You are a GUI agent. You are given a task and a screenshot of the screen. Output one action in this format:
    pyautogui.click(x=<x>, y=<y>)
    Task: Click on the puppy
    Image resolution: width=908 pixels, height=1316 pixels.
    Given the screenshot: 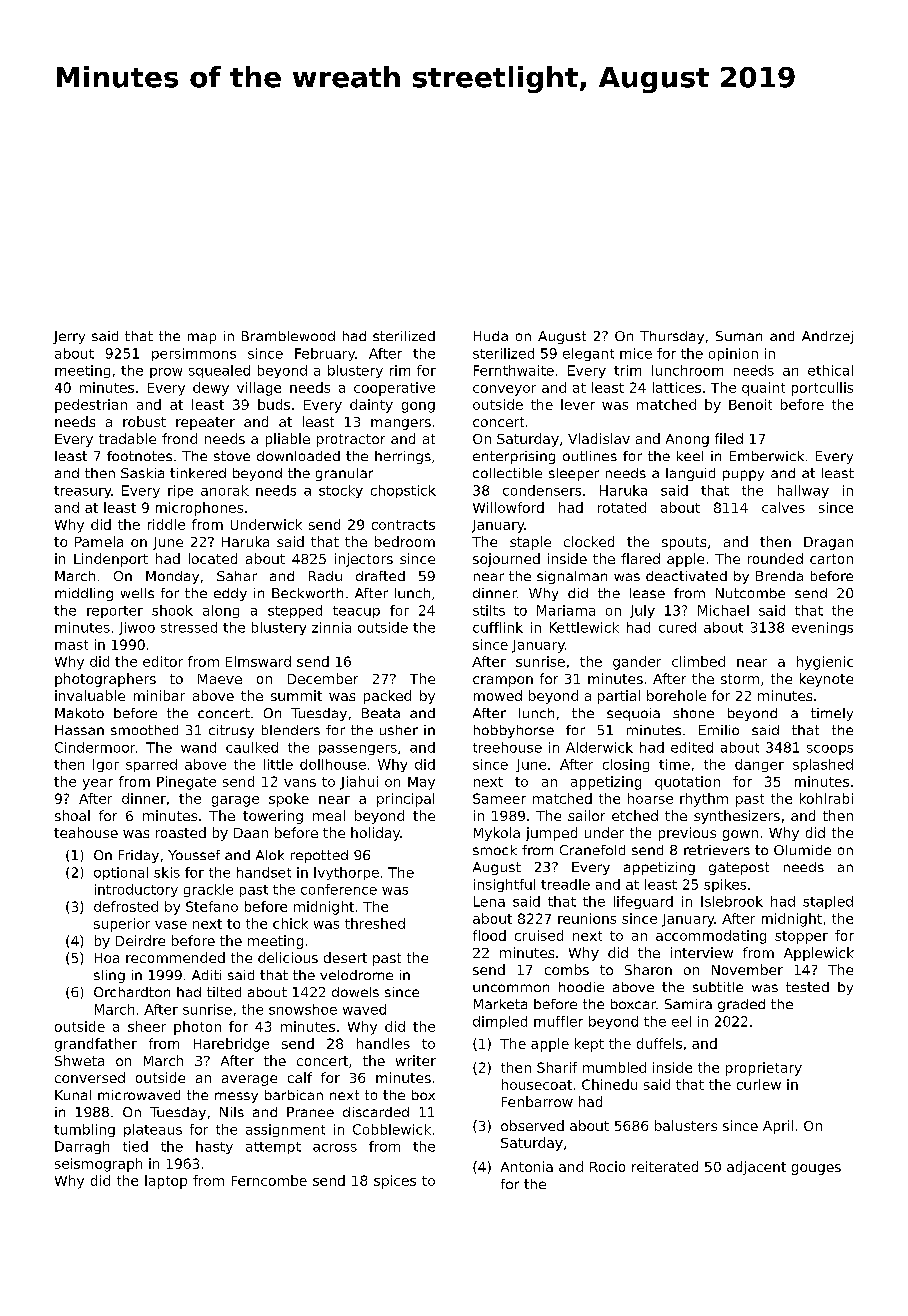 What is the action you would take?
    pyautogui.click(x=743, y=475)
